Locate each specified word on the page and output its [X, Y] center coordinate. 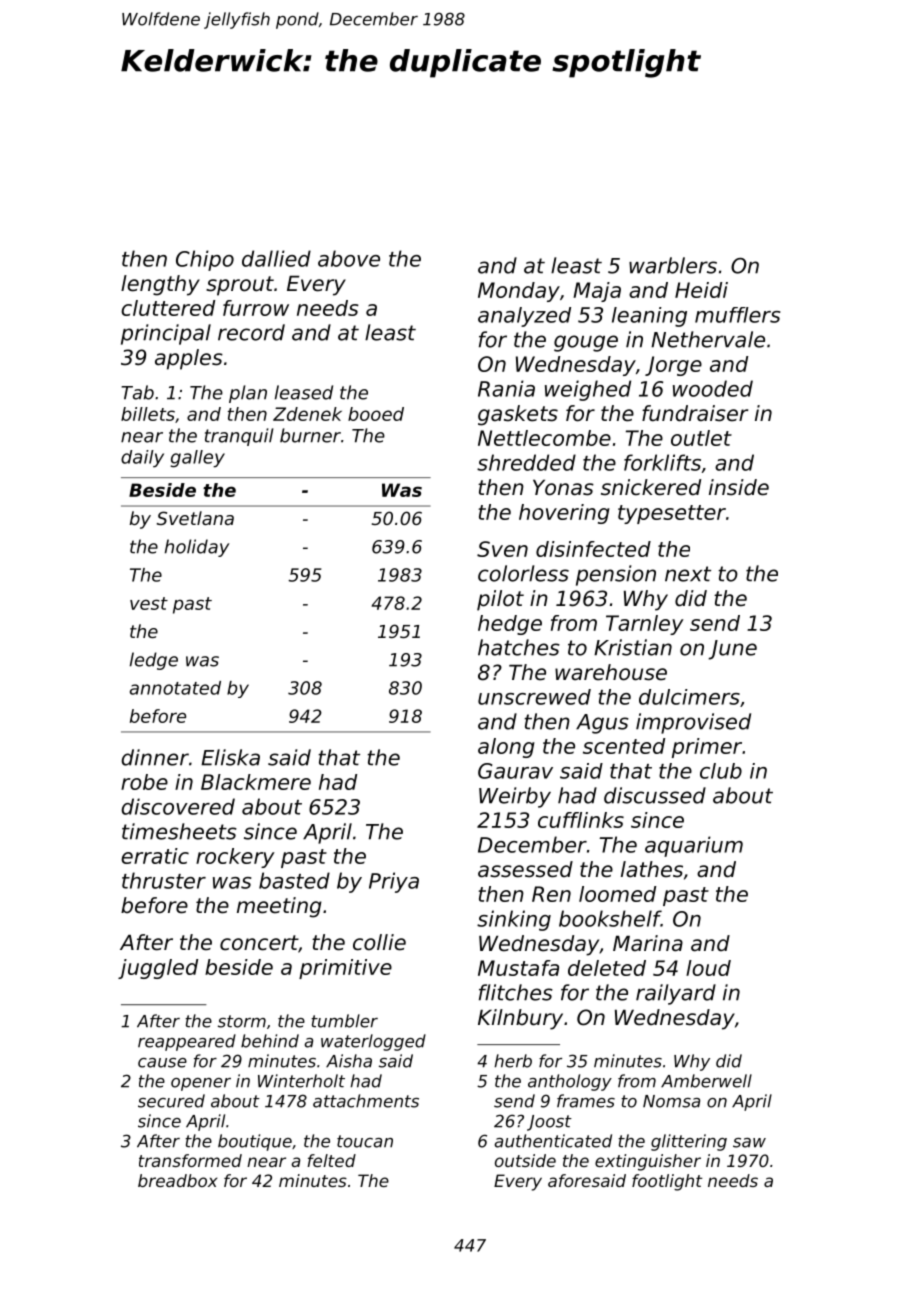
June [733, 650]
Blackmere [256, 782]
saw [749, 1143]
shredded [526, 462]
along [506, 748]
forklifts [662, 462]
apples [189, 359]
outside [525, 1160]
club [721, 771]
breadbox [177, 1180]
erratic [155, 856]
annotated [175, 688]
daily [142, 459]
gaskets [518, 415]
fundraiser [695, 413]
